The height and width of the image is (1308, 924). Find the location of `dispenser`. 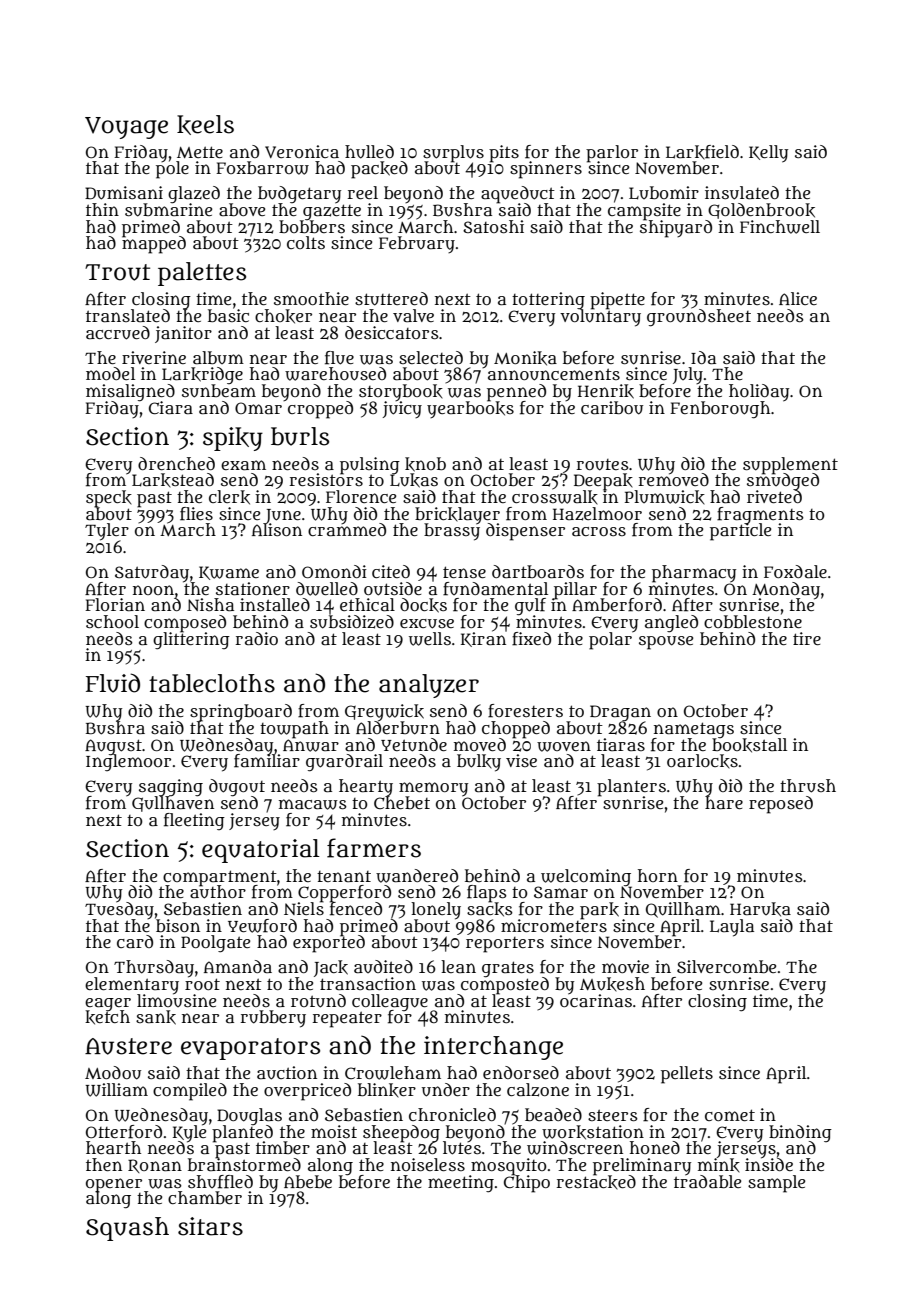

dispenser is located at coordinates (525, 532).
